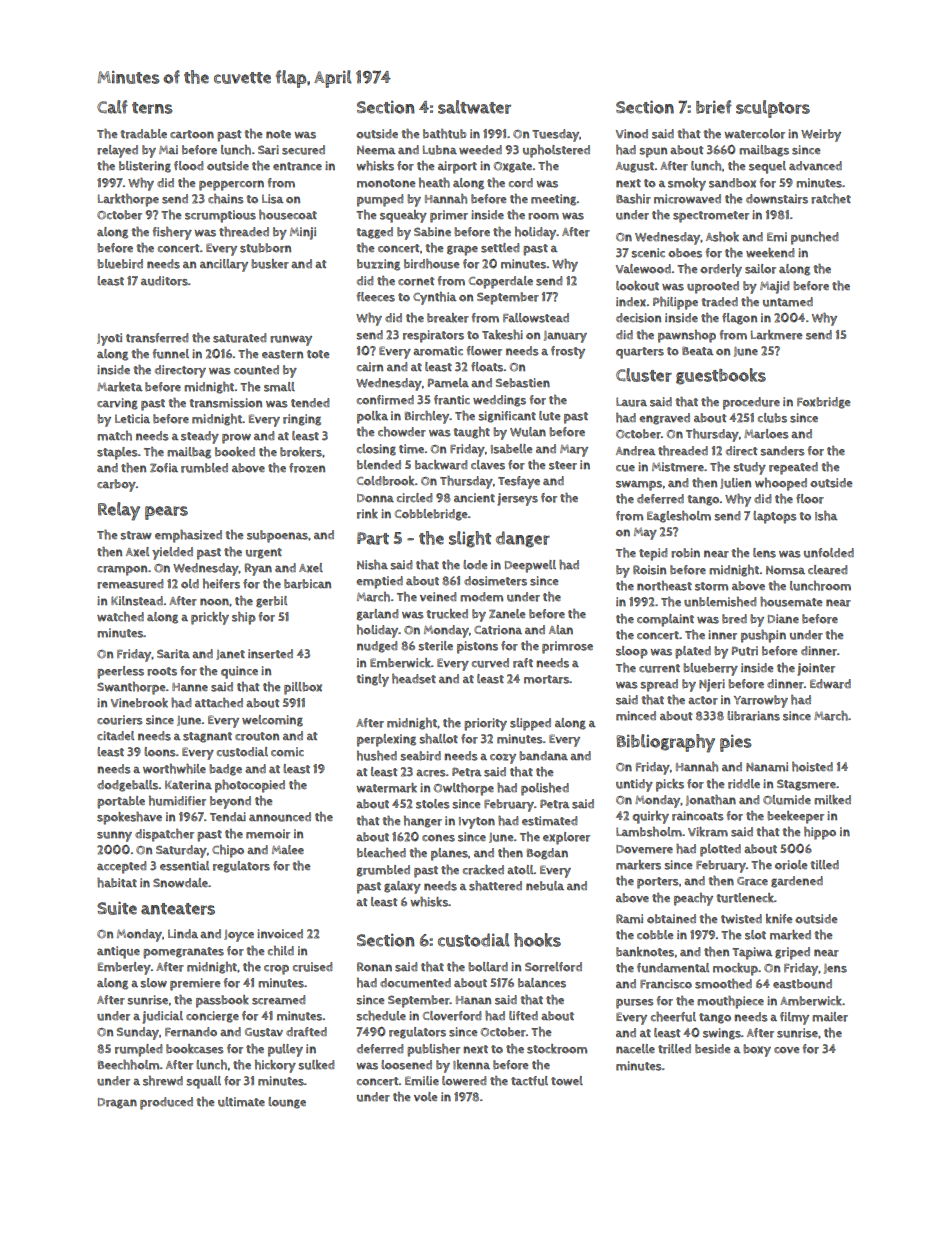  What do you see at coordinates (777, 335) in the page?
I see `Larkmere` at bounding box center [777, 335].
